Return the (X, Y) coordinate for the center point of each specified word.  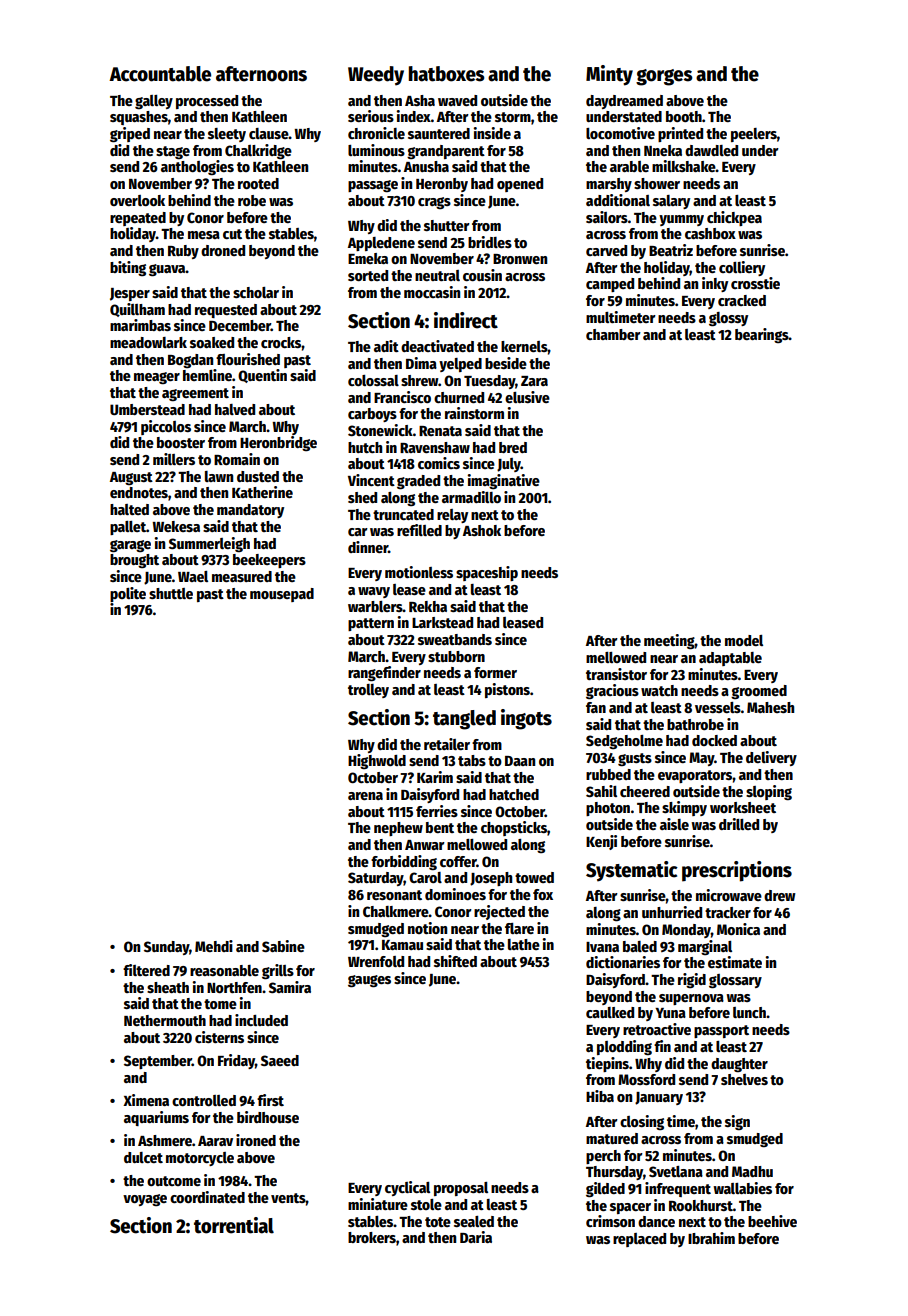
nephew (398, 829)
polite (128, 594)
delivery (771, 758)
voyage (145, 1200)
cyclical (407, 1188)
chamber (613, 334)
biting (128, 268)
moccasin (432, 292)
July (509, 465)
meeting (669, 642)
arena (365, 796)
